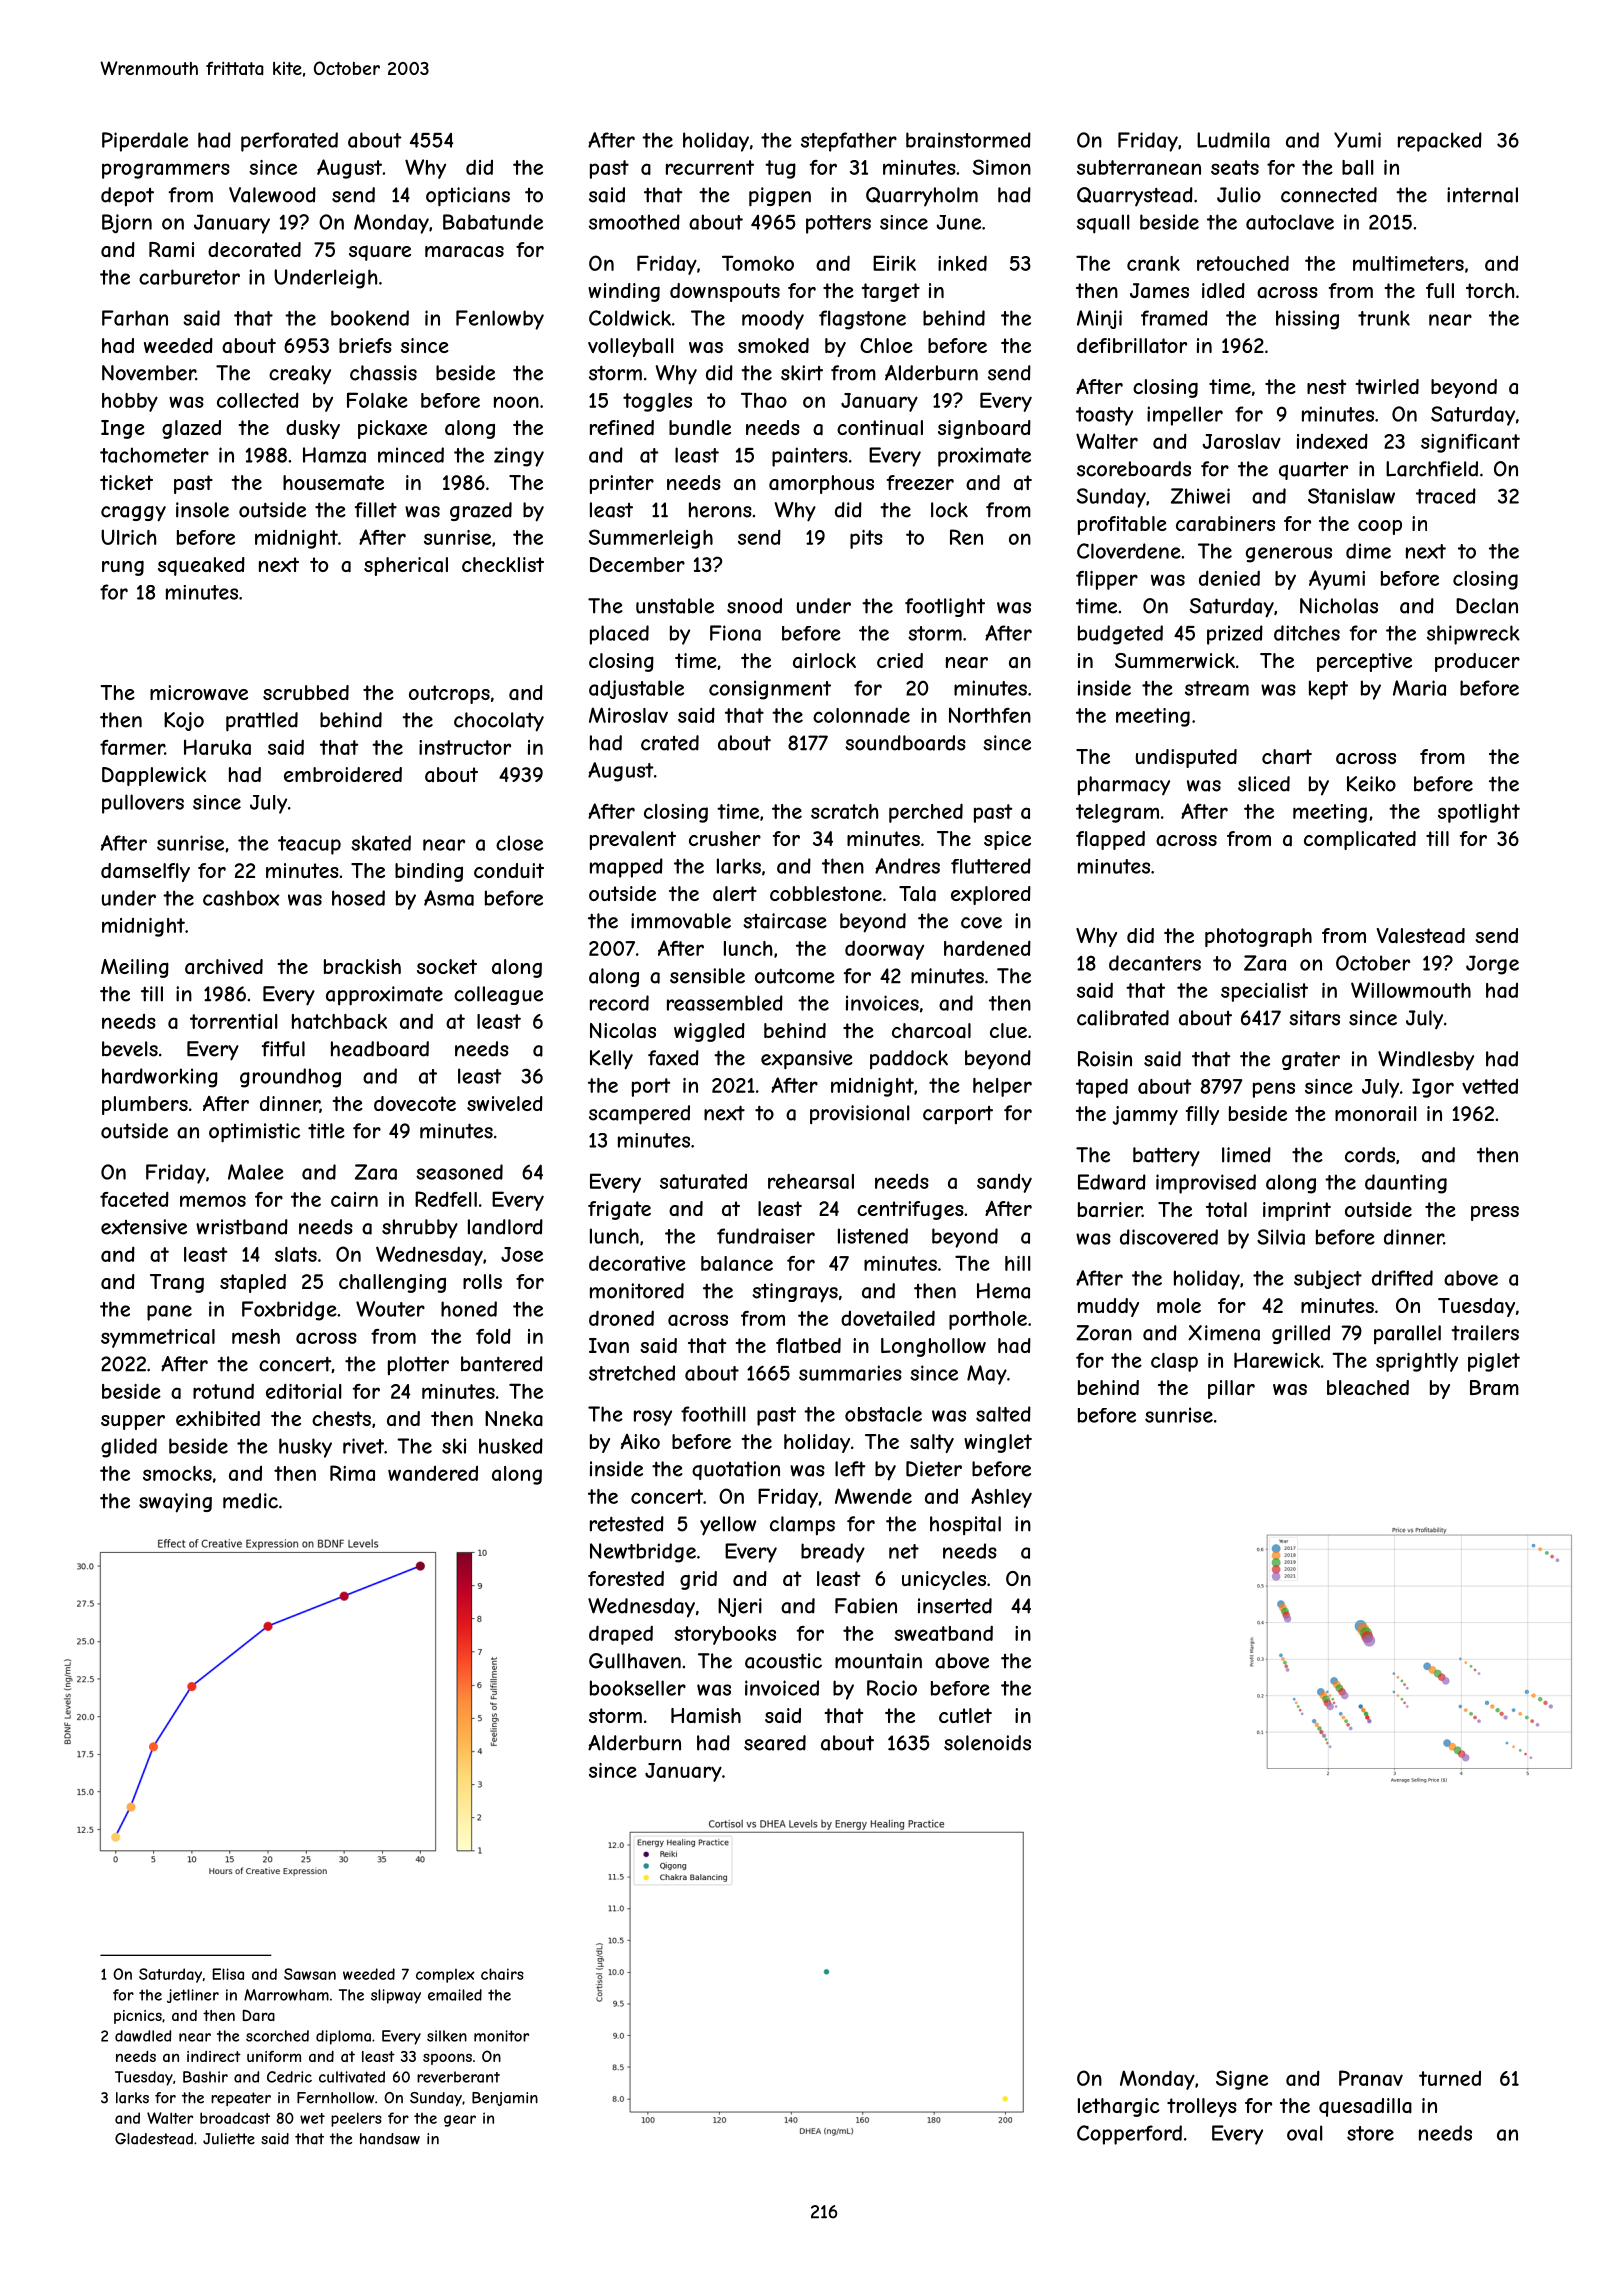 The image size is (1620, 2292). What do you see at coordinates (459, 1172) in the screenshot?
I see `seasoned` at bounding box center [459, 1172].
